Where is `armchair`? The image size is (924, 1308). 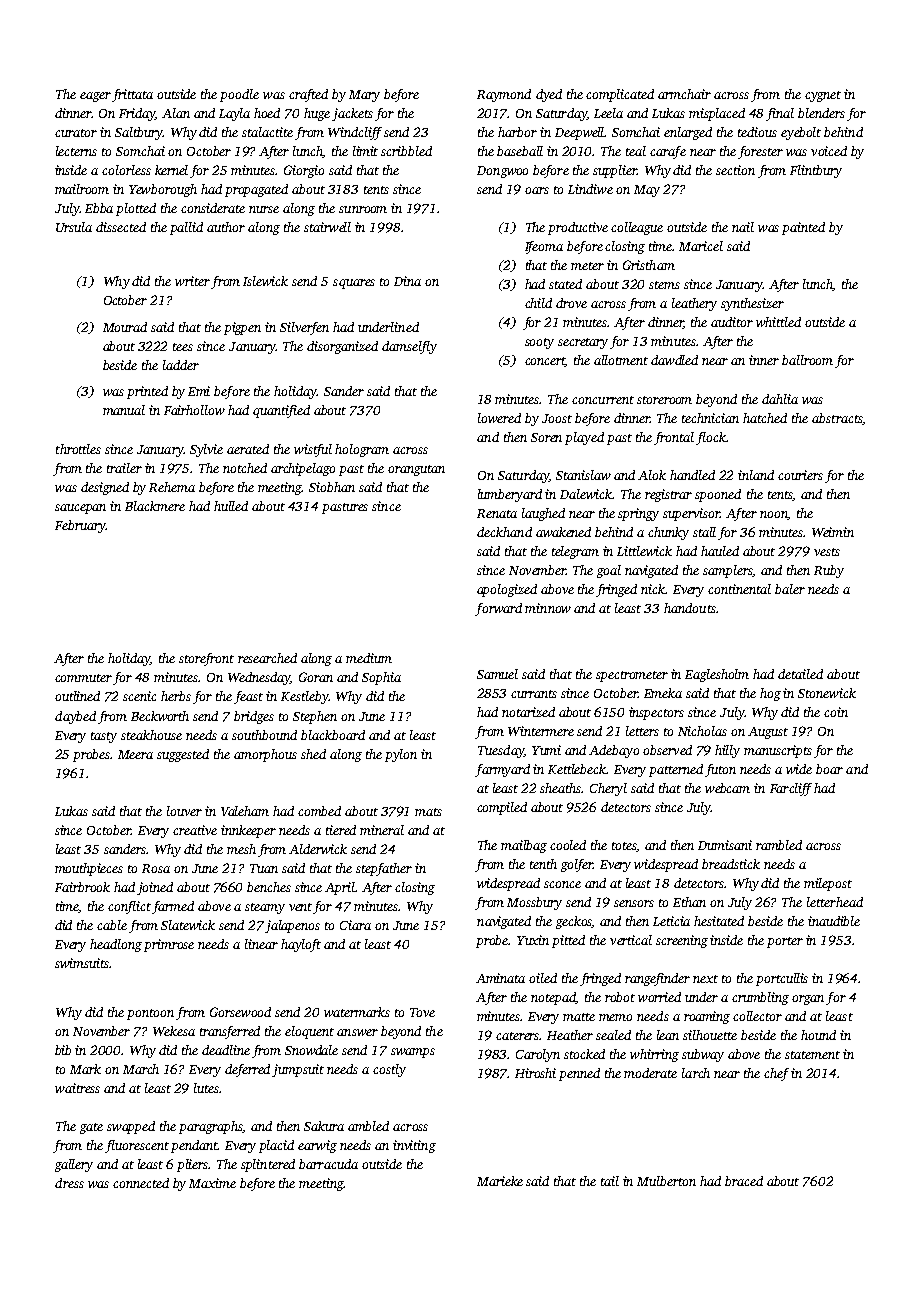
armchair is located at coordinates (684, 94).
